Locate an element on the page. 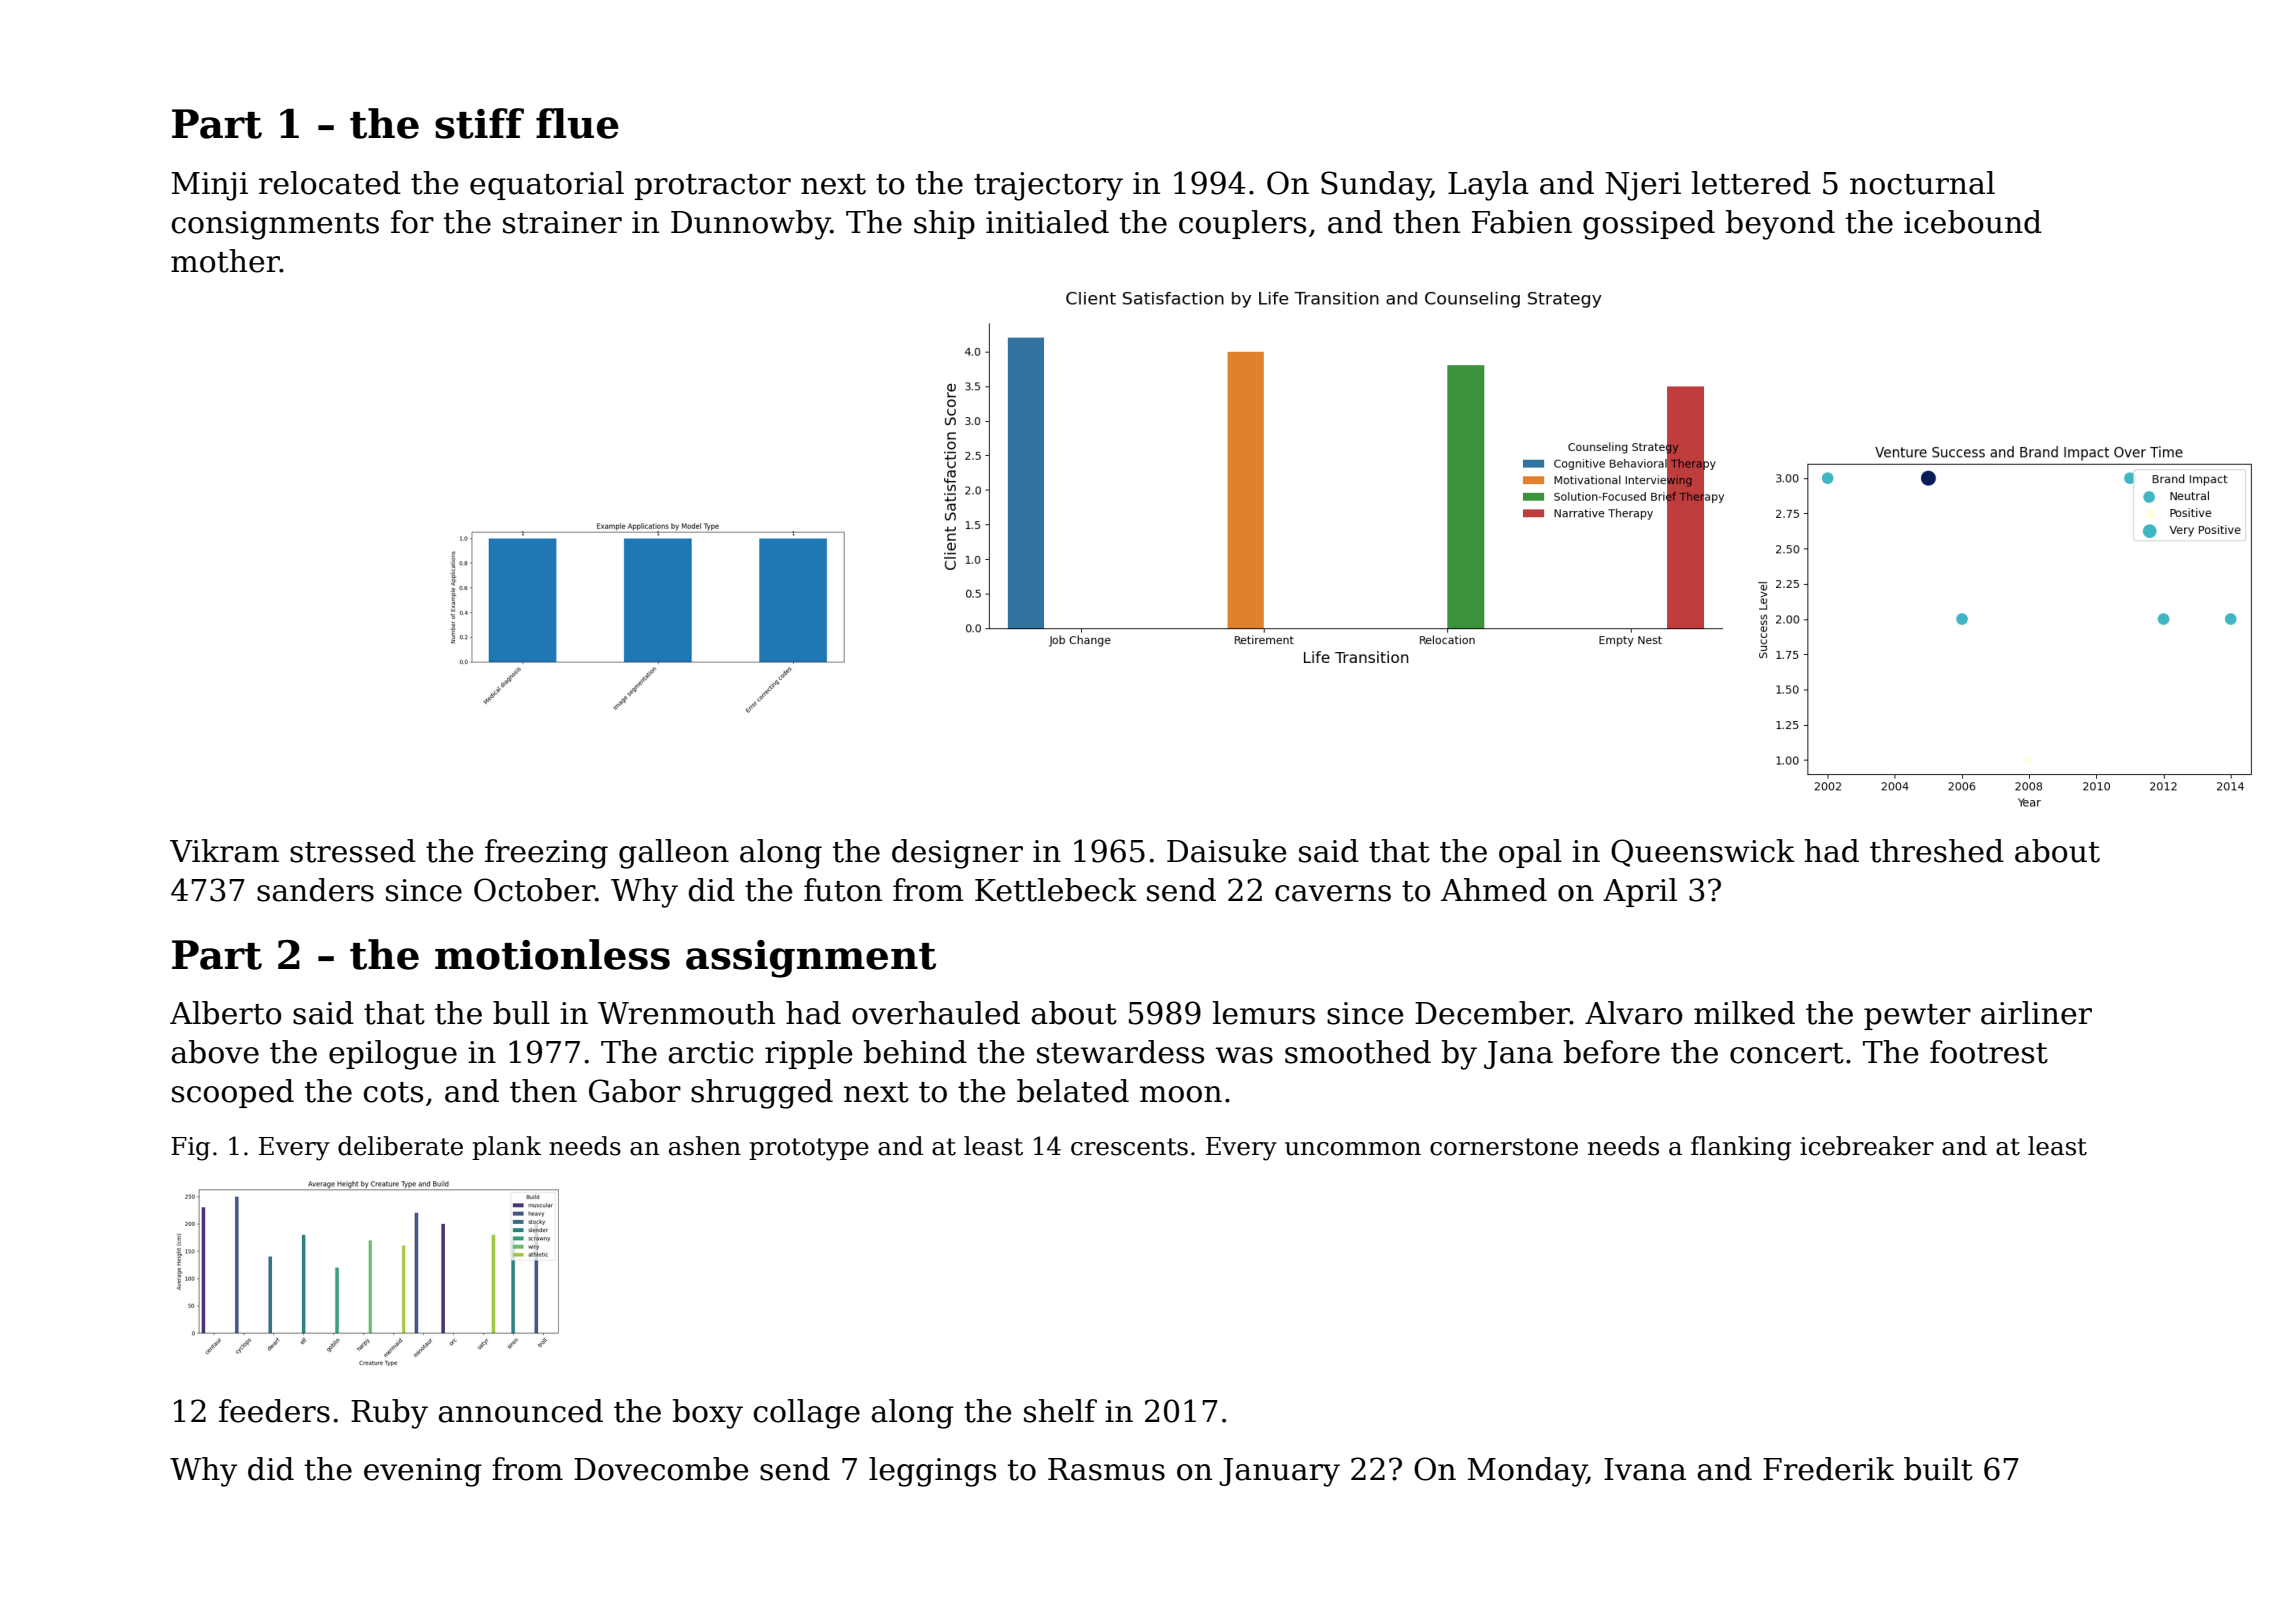  ashen is located at coordinates (705, 1146).
